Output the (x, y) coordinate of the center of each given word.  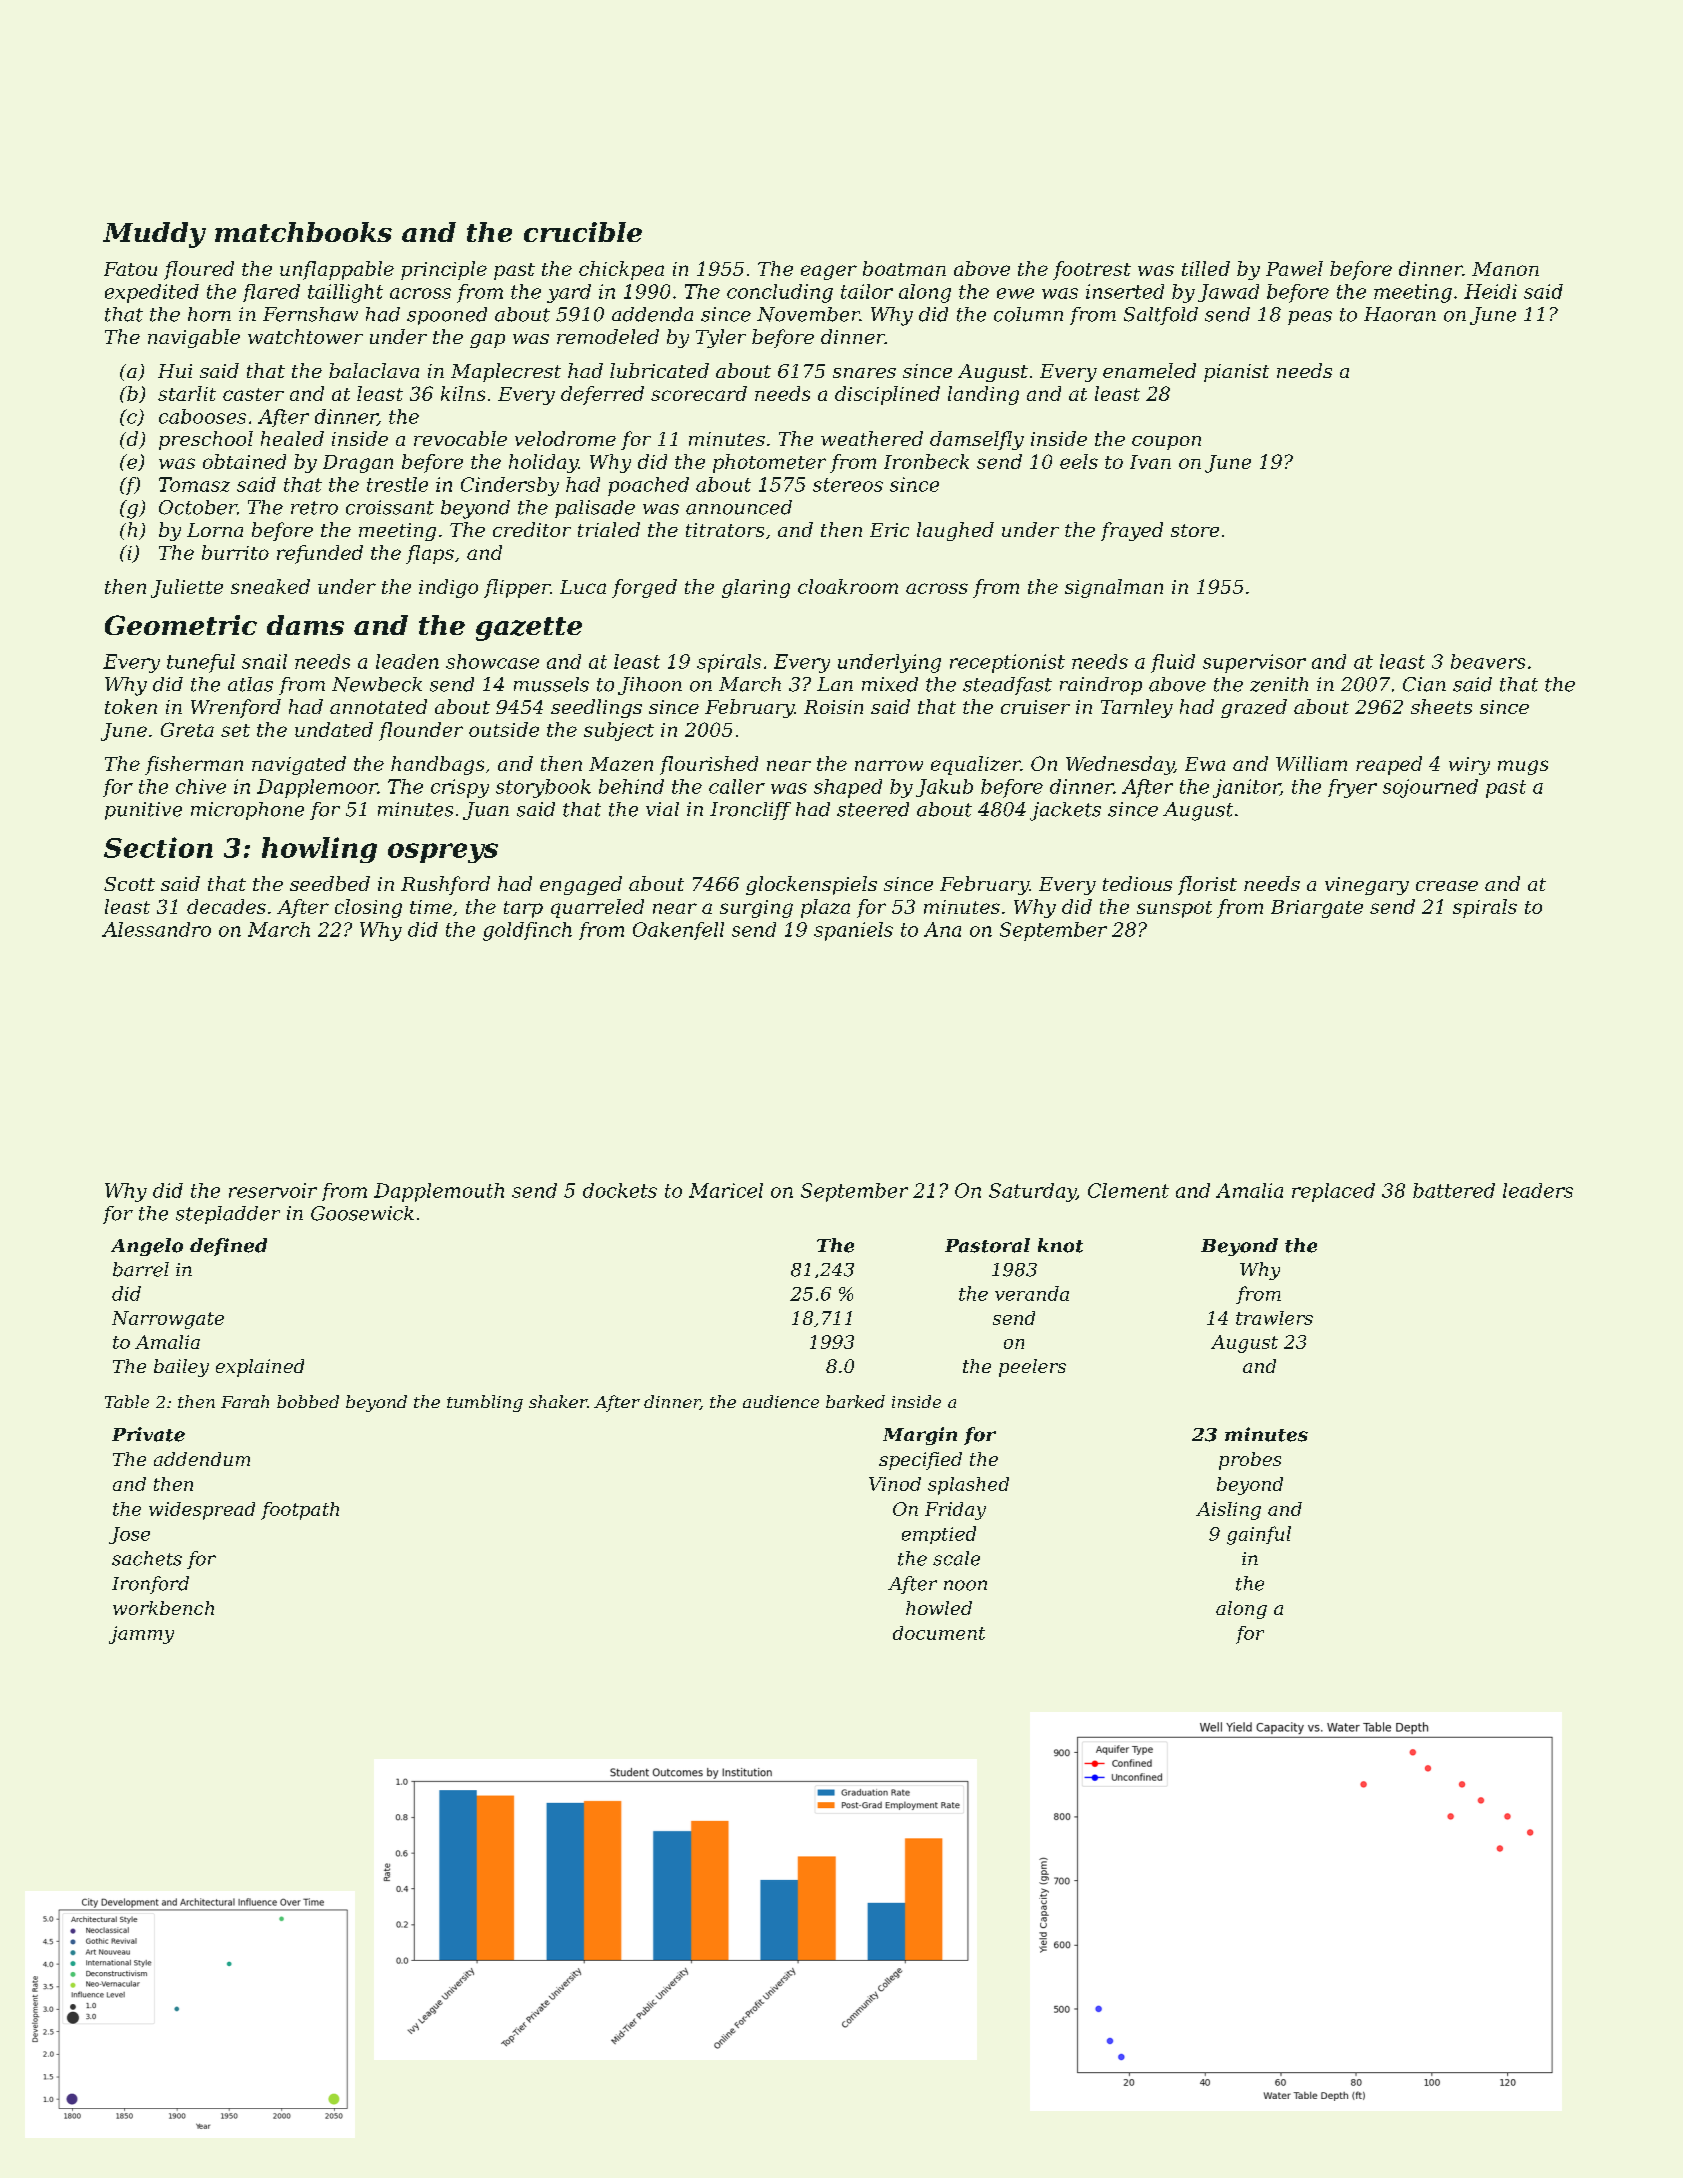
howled (939, 1608)
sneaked (270, 586)
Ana (942, 929)
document (939, 1633)
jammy (141, 1635)
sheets (1441, 706)
